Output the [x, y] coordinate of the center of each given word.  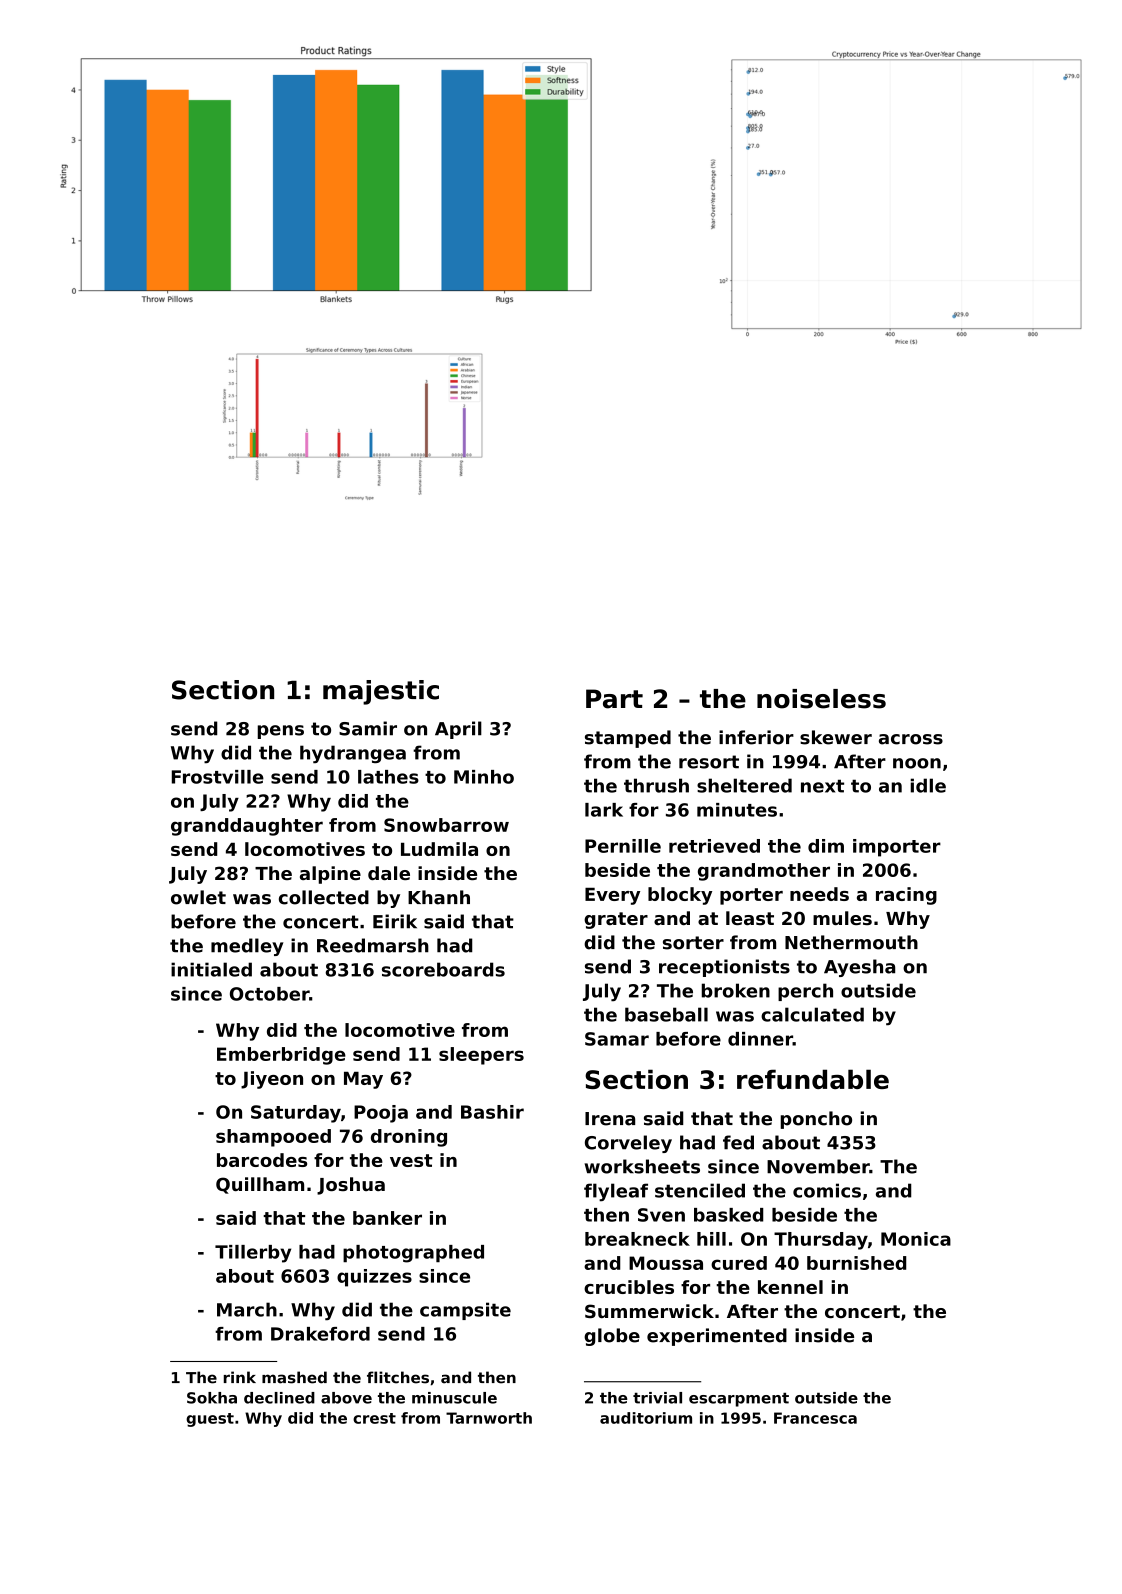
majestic [381, 692]
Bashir [492, 1112]
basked [728, 1215]
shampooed [273, 1138]
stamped [628, 739]
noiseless [821, 699]
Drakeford [320, 1334]
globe [612, 1337]
